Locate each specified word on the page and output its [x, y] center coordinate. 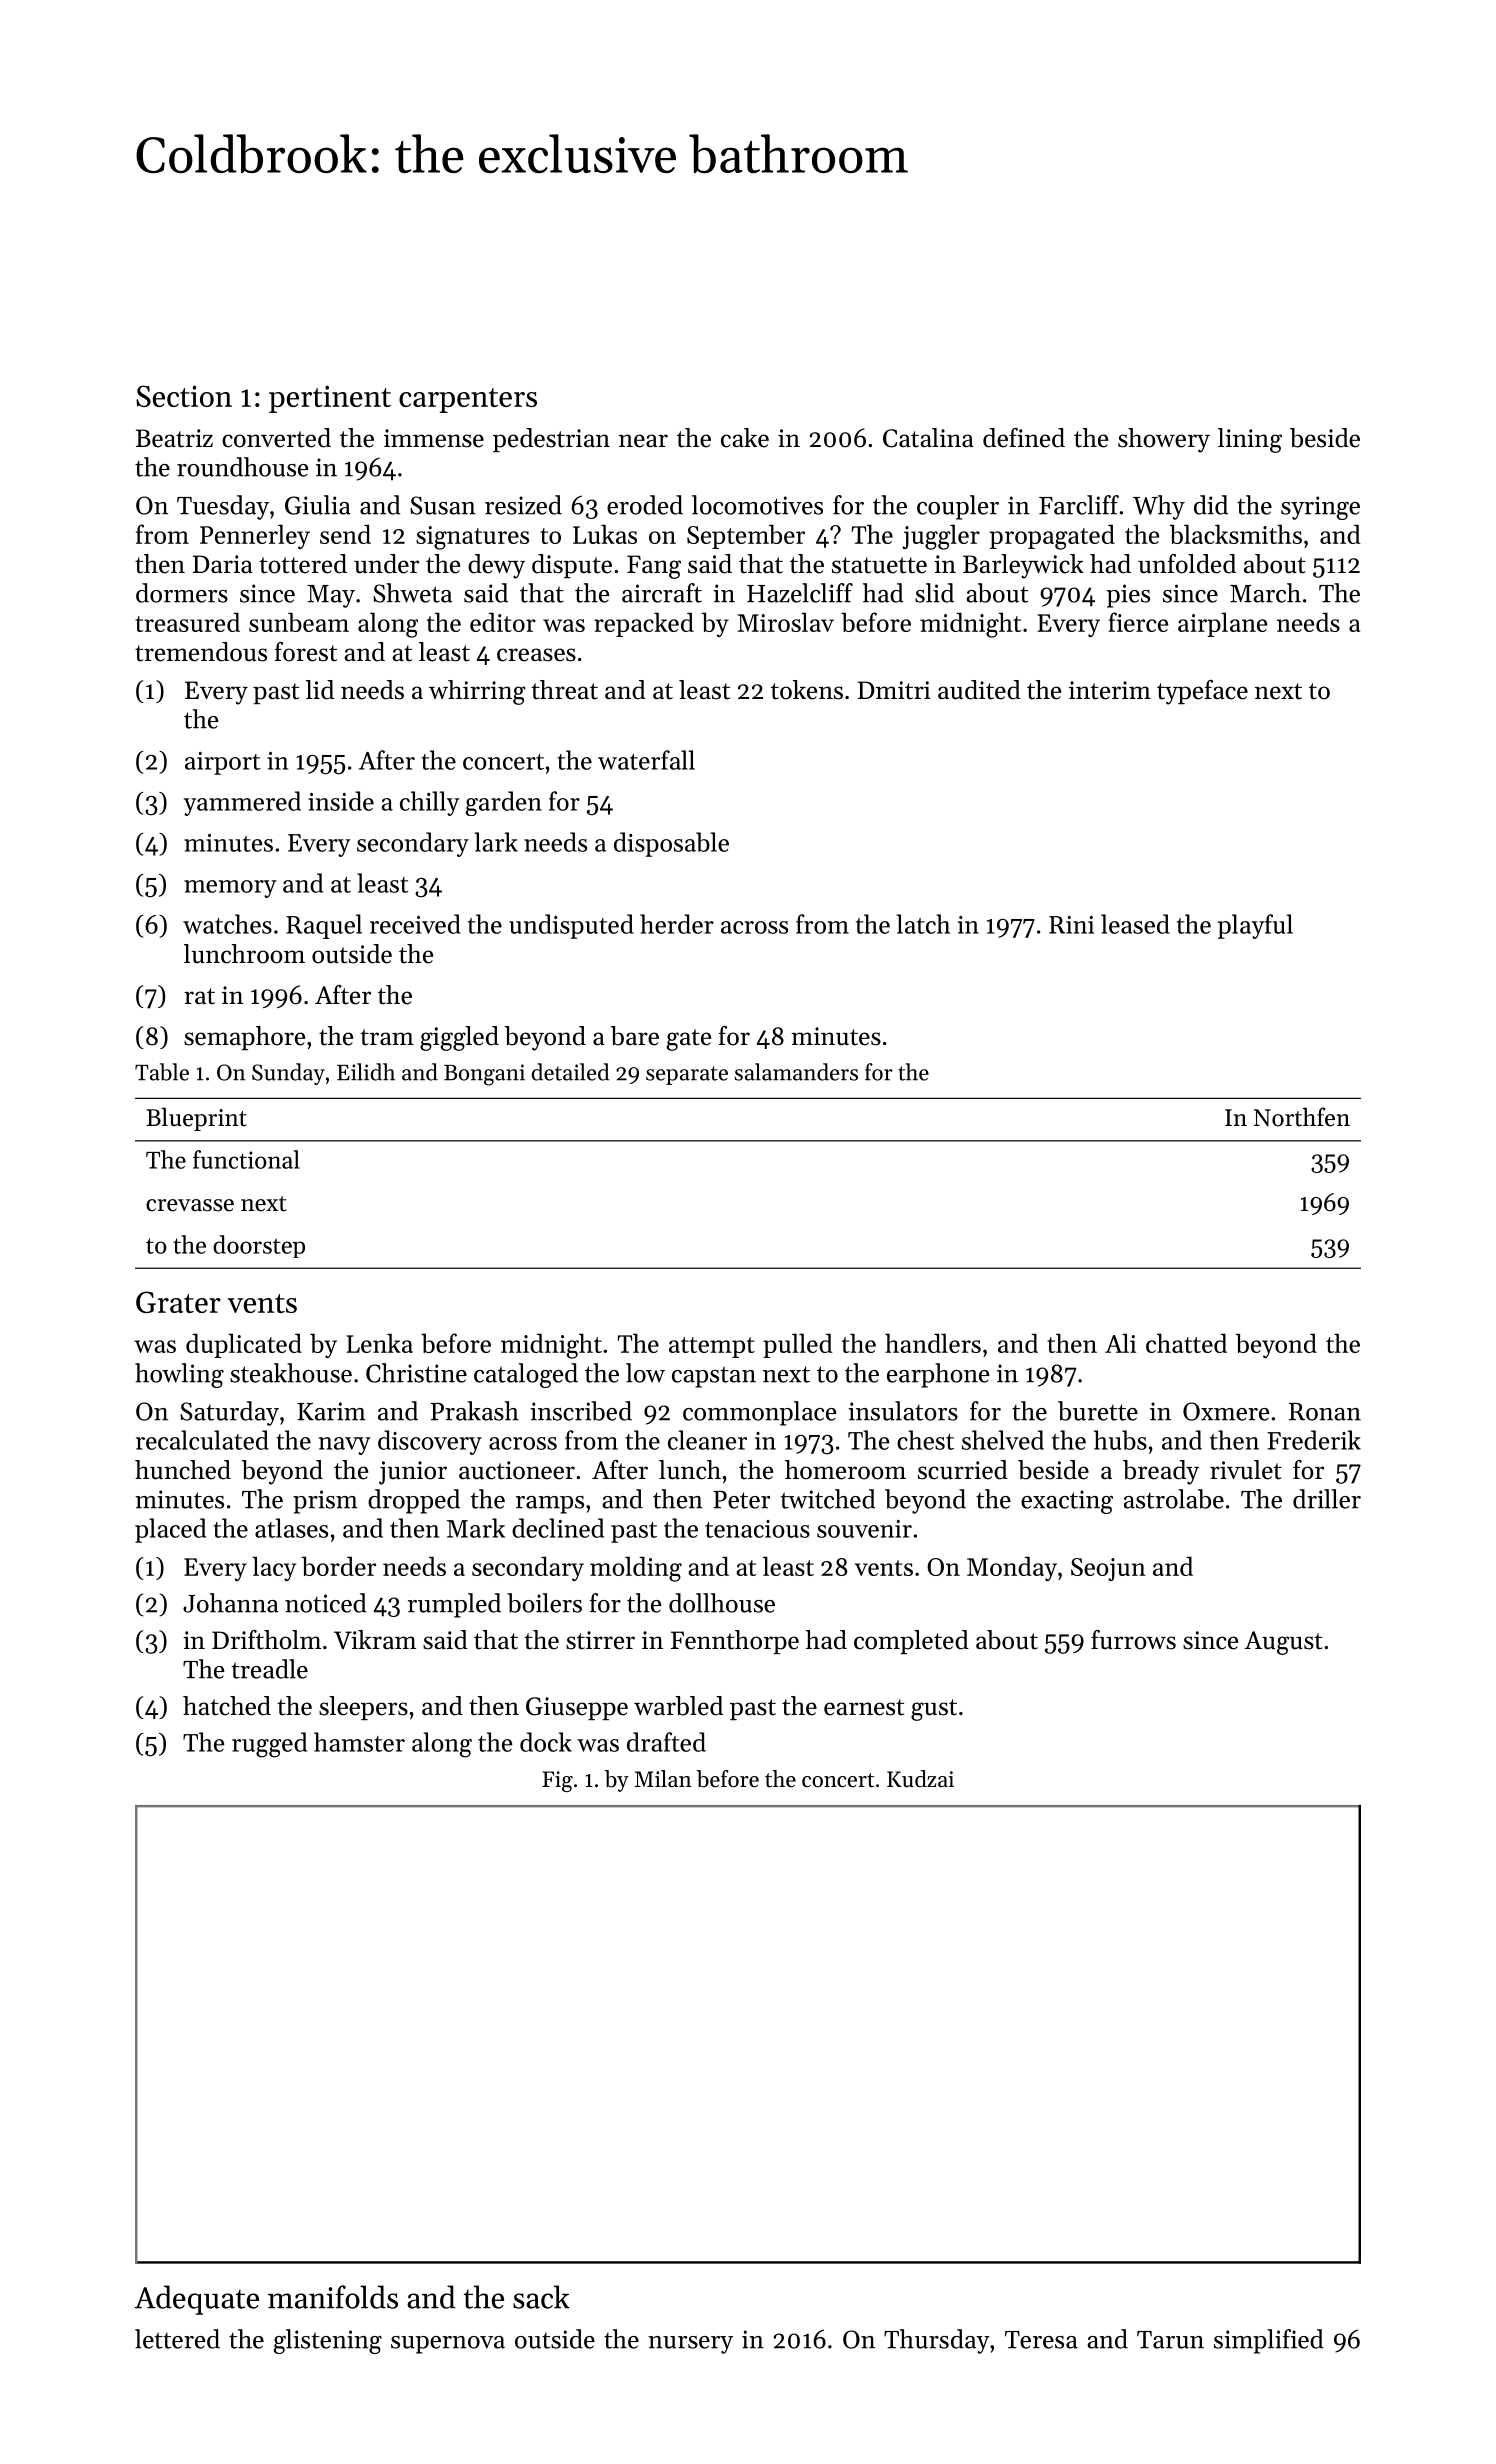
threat [564, 690]
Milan [663, 1778]
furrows [1133, 1640]
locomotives [757, 505]
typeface [1202, 692]
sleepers [363, 1708]
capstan [714, 1377]
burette [1098, 1411]
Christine [416, 1373]
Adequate [196, 2300]
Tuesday [223, 507]
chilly [430, 803]
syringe [1320, 508]
